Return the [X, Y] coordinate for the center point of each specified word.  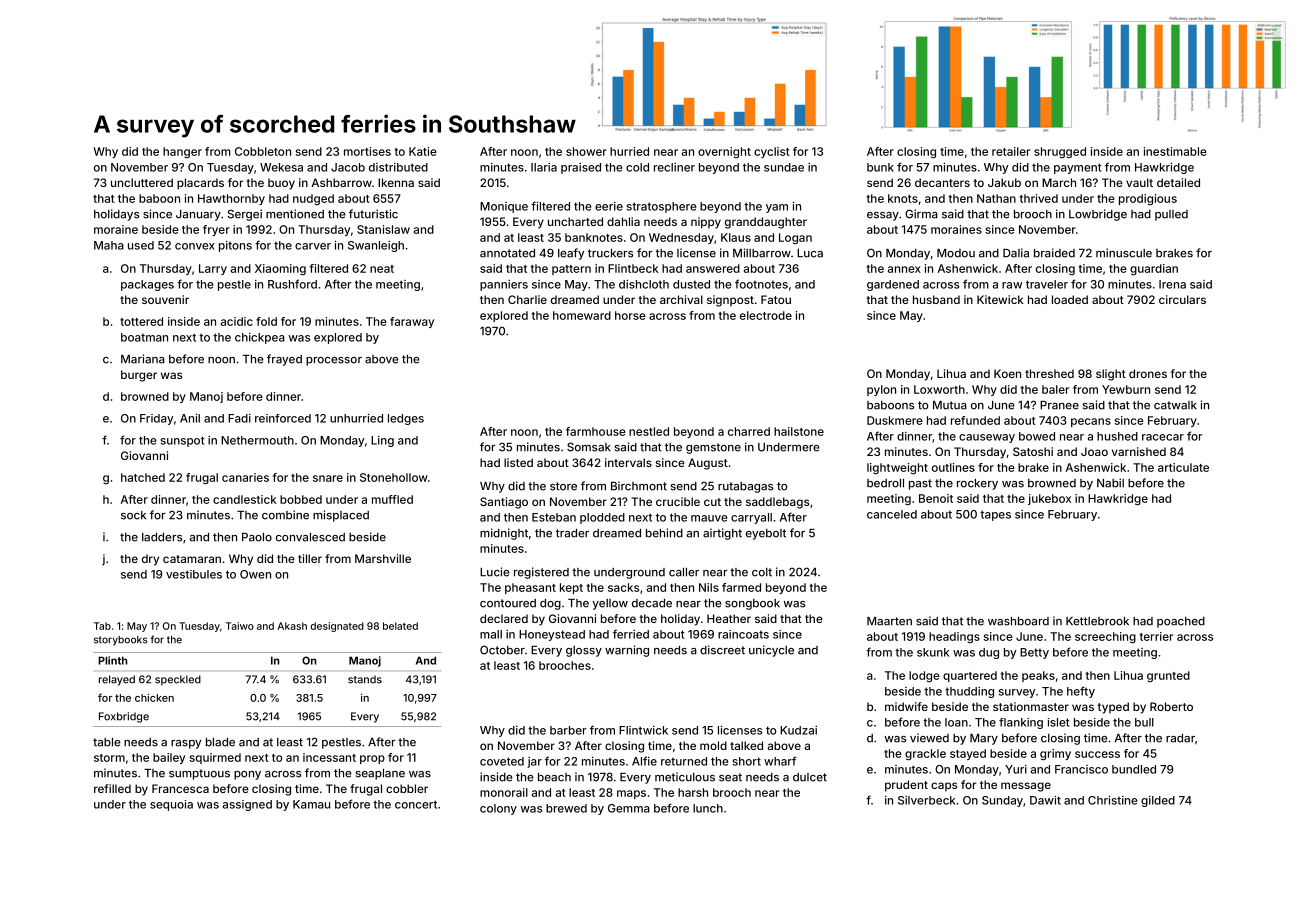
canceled [892, 514]
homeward [582, 315]
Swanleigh [376, 246]
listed [518, 462]
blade [220, 742]
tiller [310, 558]
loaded [1070, 299]
